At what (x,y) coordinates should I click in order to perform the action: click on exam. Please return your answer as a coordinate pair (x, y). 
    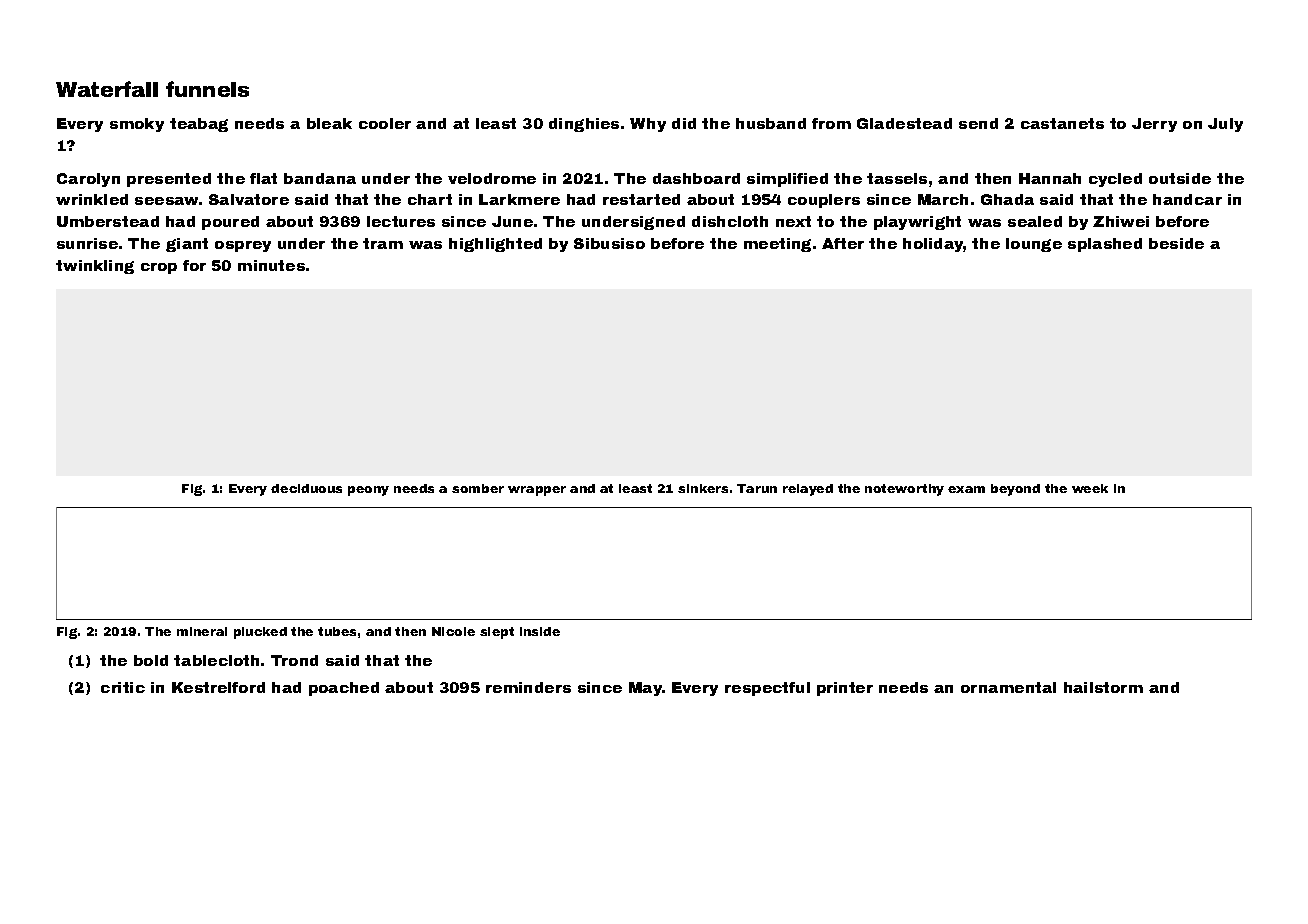
    Looking at the image, I should click on (966, 489).
